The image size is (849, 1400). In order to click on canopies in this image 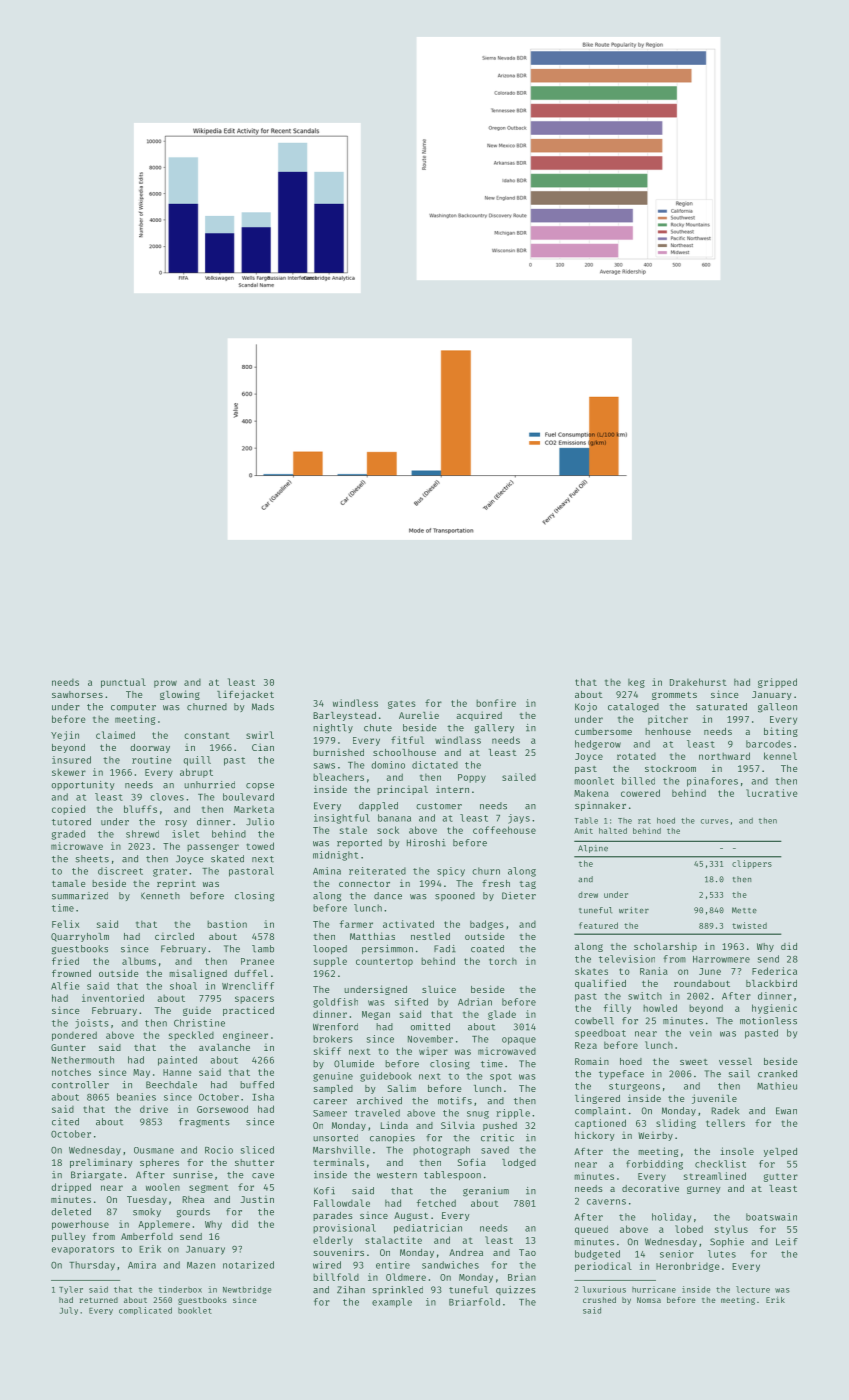, I will do `click(392, 1138)`.
